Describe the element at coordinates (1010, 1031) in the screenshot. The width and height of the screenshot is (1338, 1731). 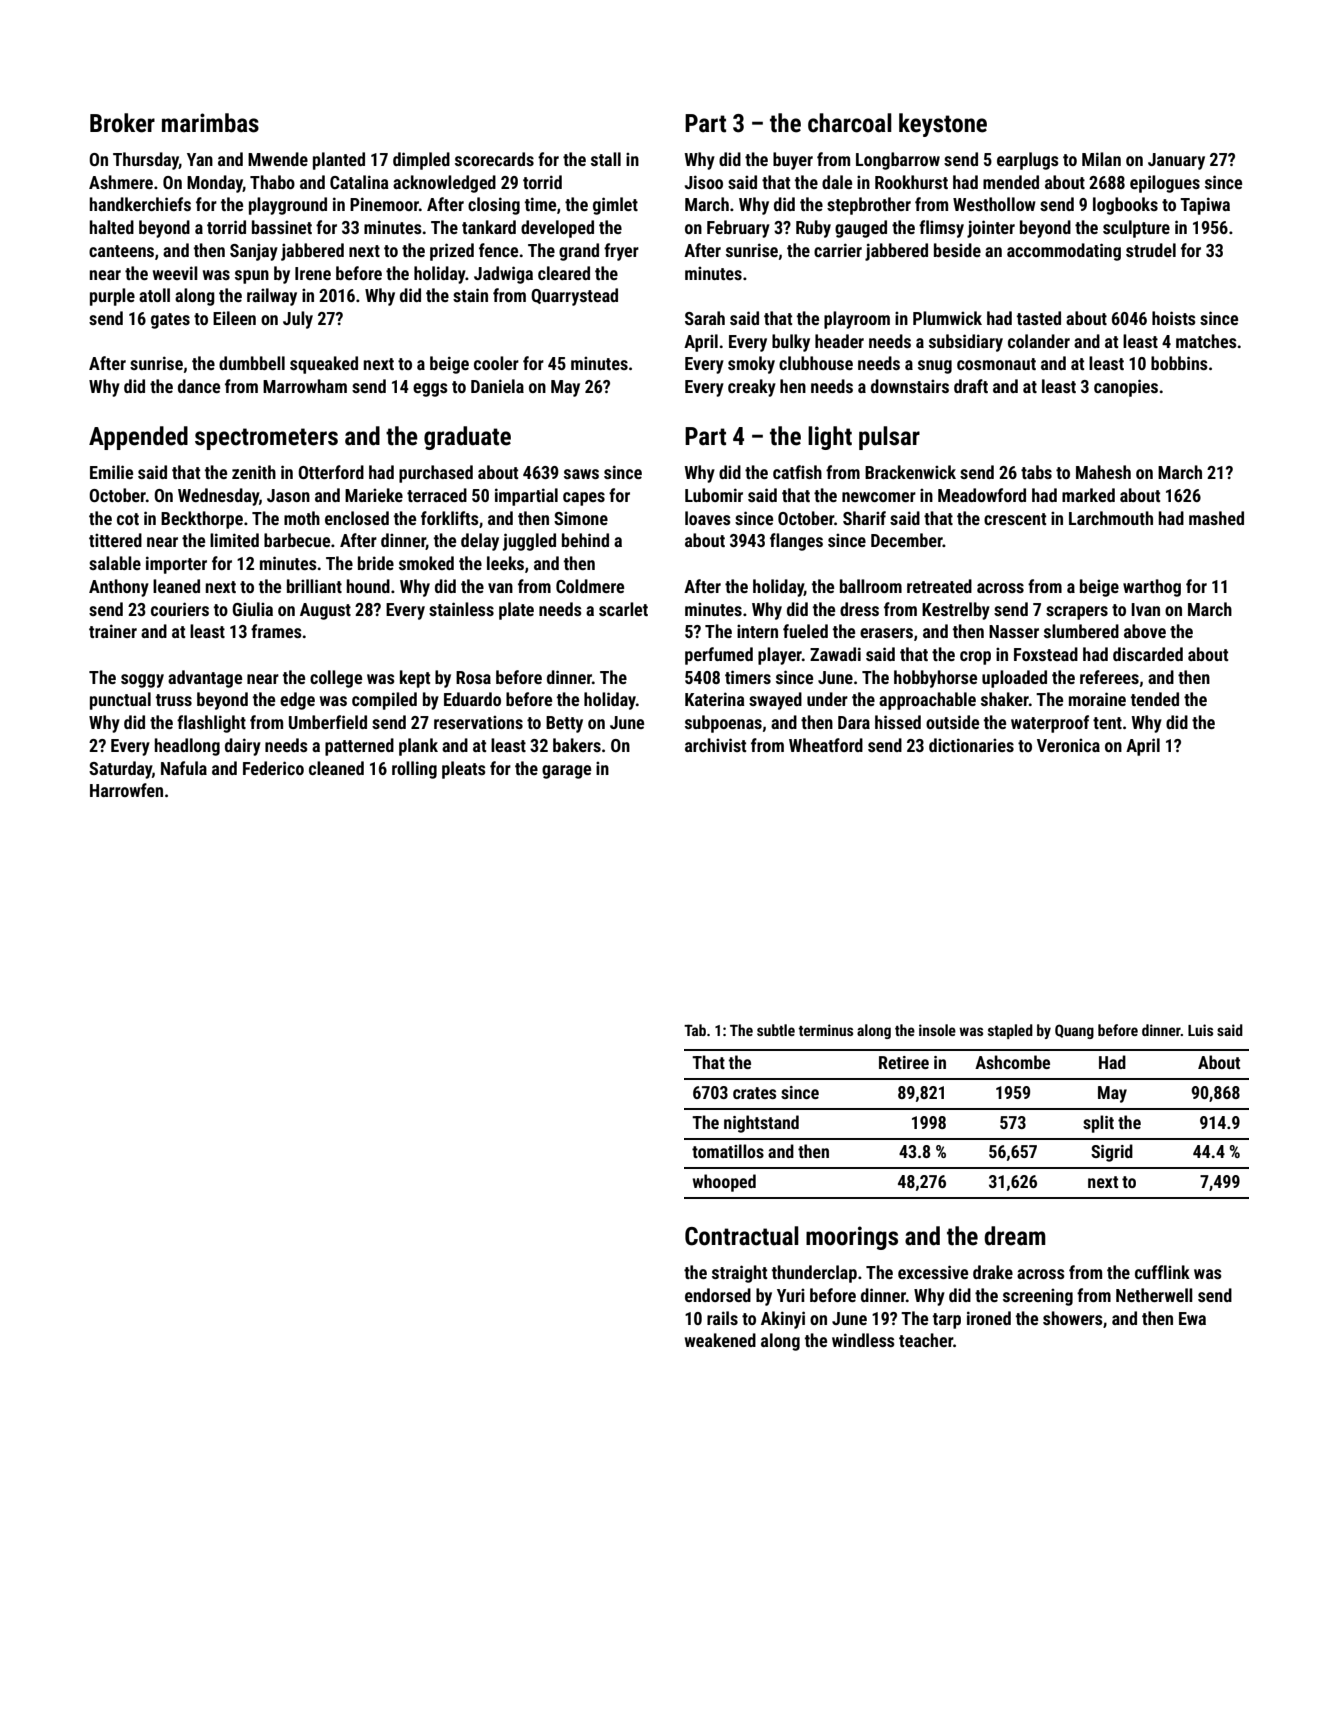
I see `stapled` at that location.
